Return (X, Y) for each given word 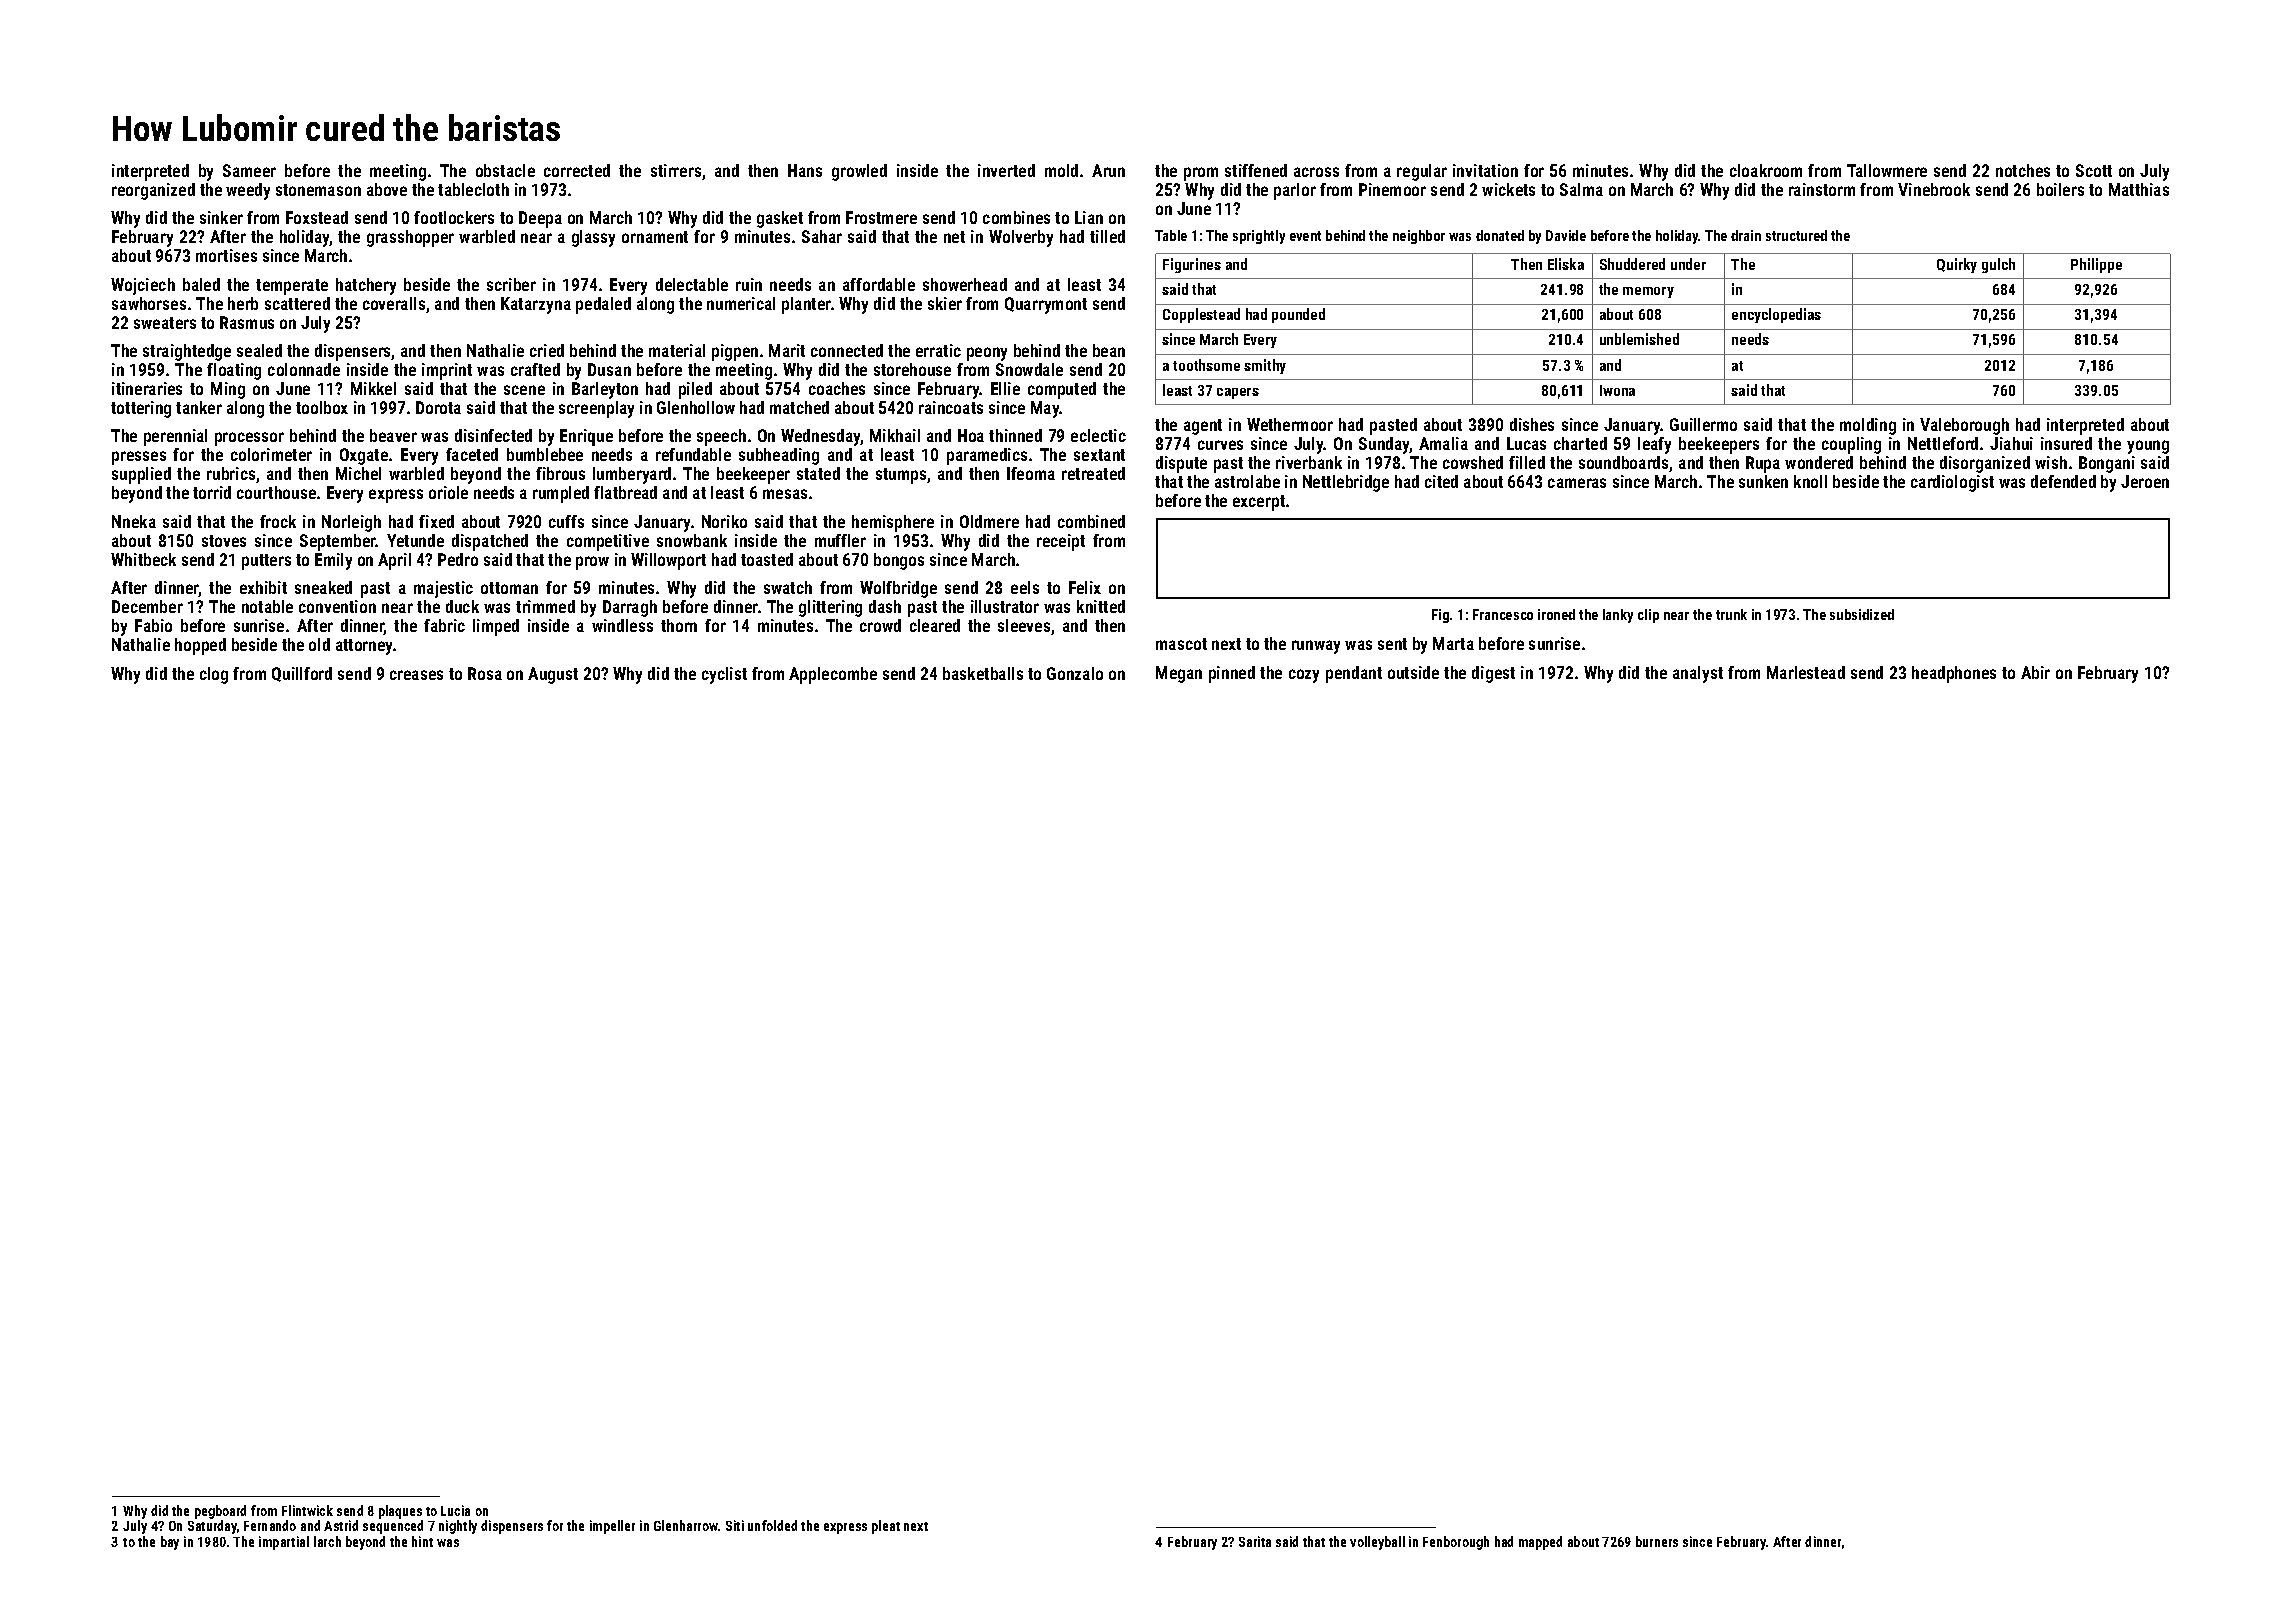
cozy (1304, 676)
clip (1648, 616)
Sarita (1255, 1541)
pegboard (220, 1512)
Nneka (134, 521)
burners (1657, 1541)
